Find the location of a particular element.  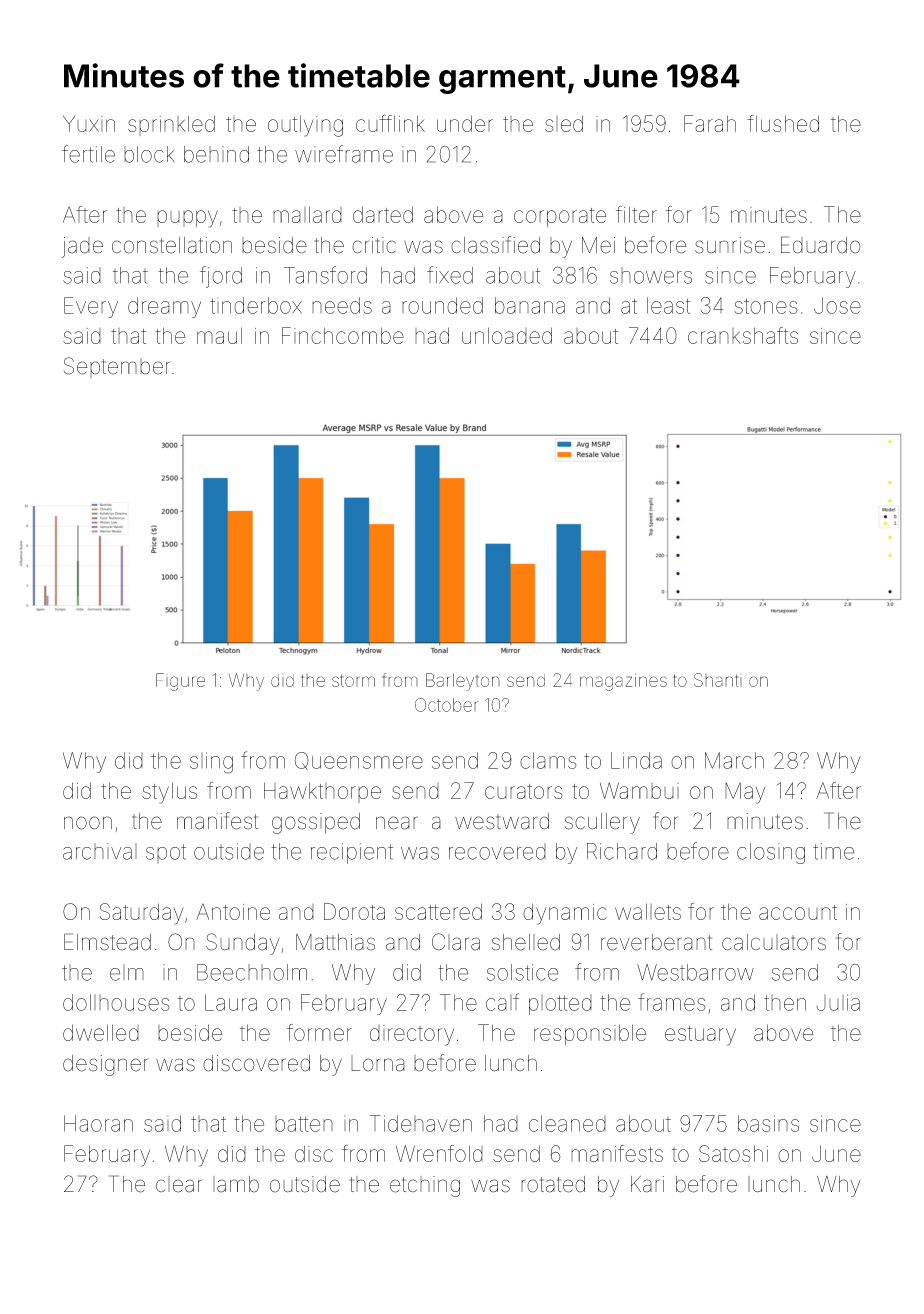

Yuxin is located at coordinates (89, 124).
